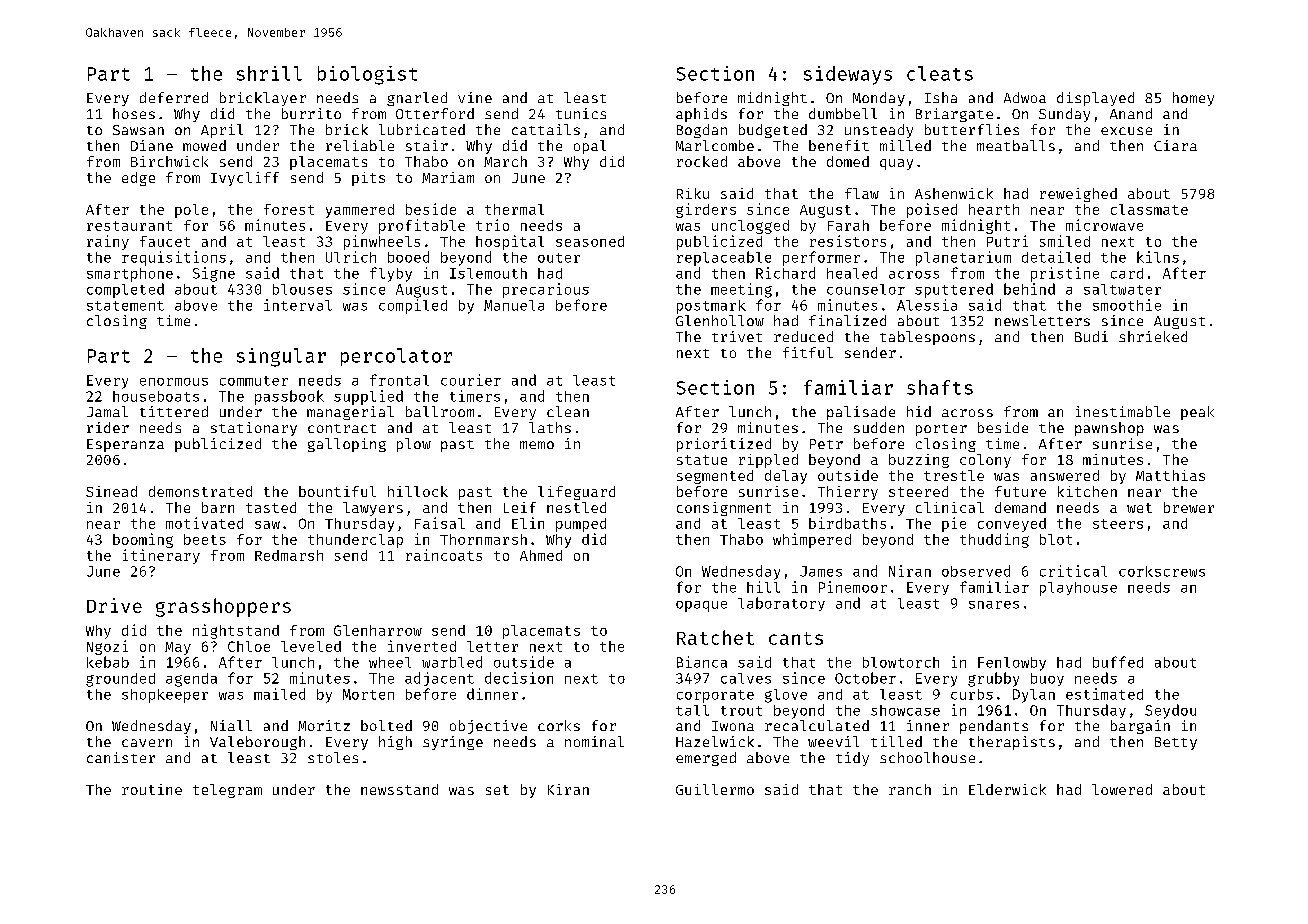 The width and height of the page is (1308, 924). What do you see at coordinates (279, 694) in the page?
I see `mailed` at bounding box center [279, 694].
